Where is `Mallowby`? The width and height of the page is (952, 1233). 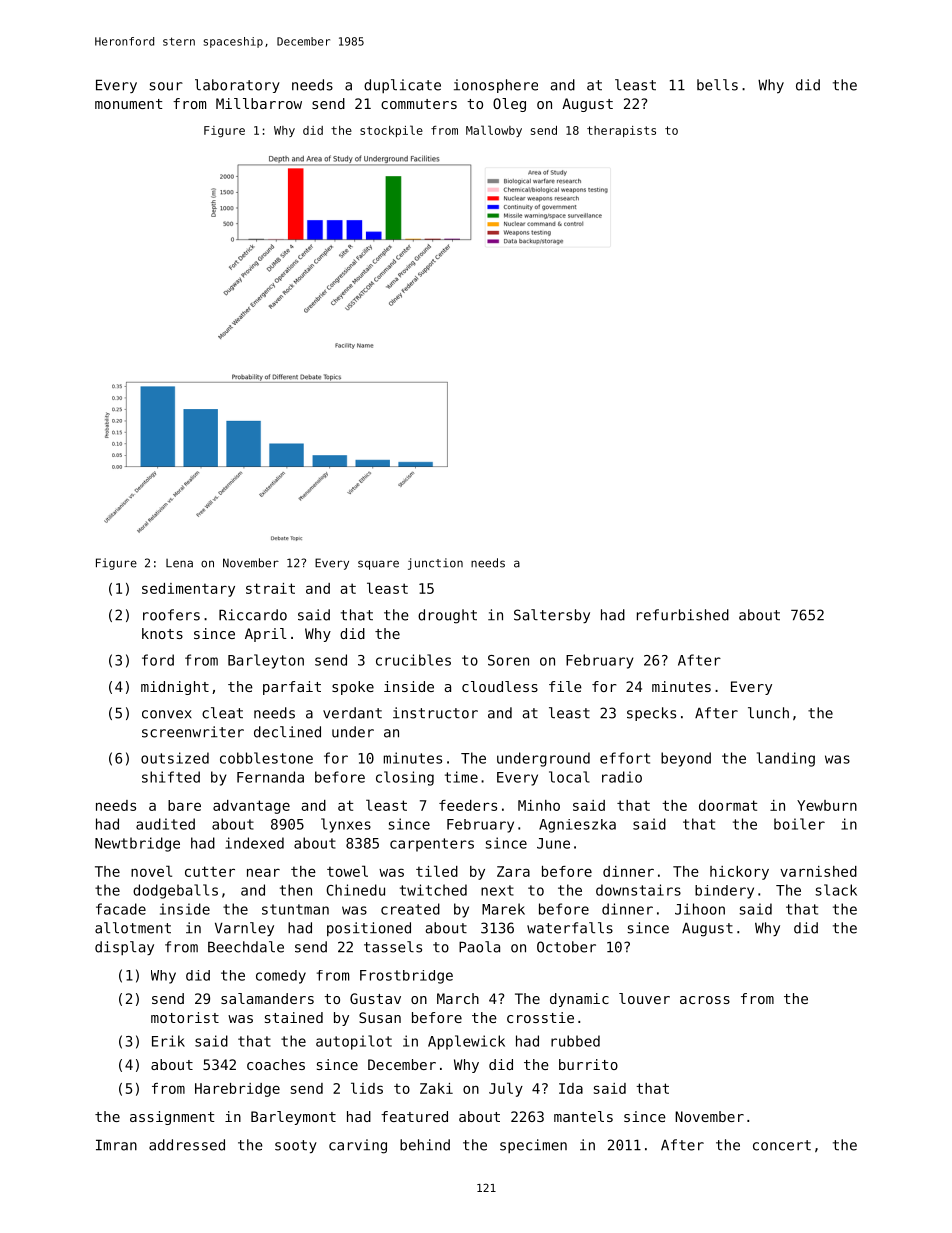 Mallowby is located at coordinates (494, 131).
